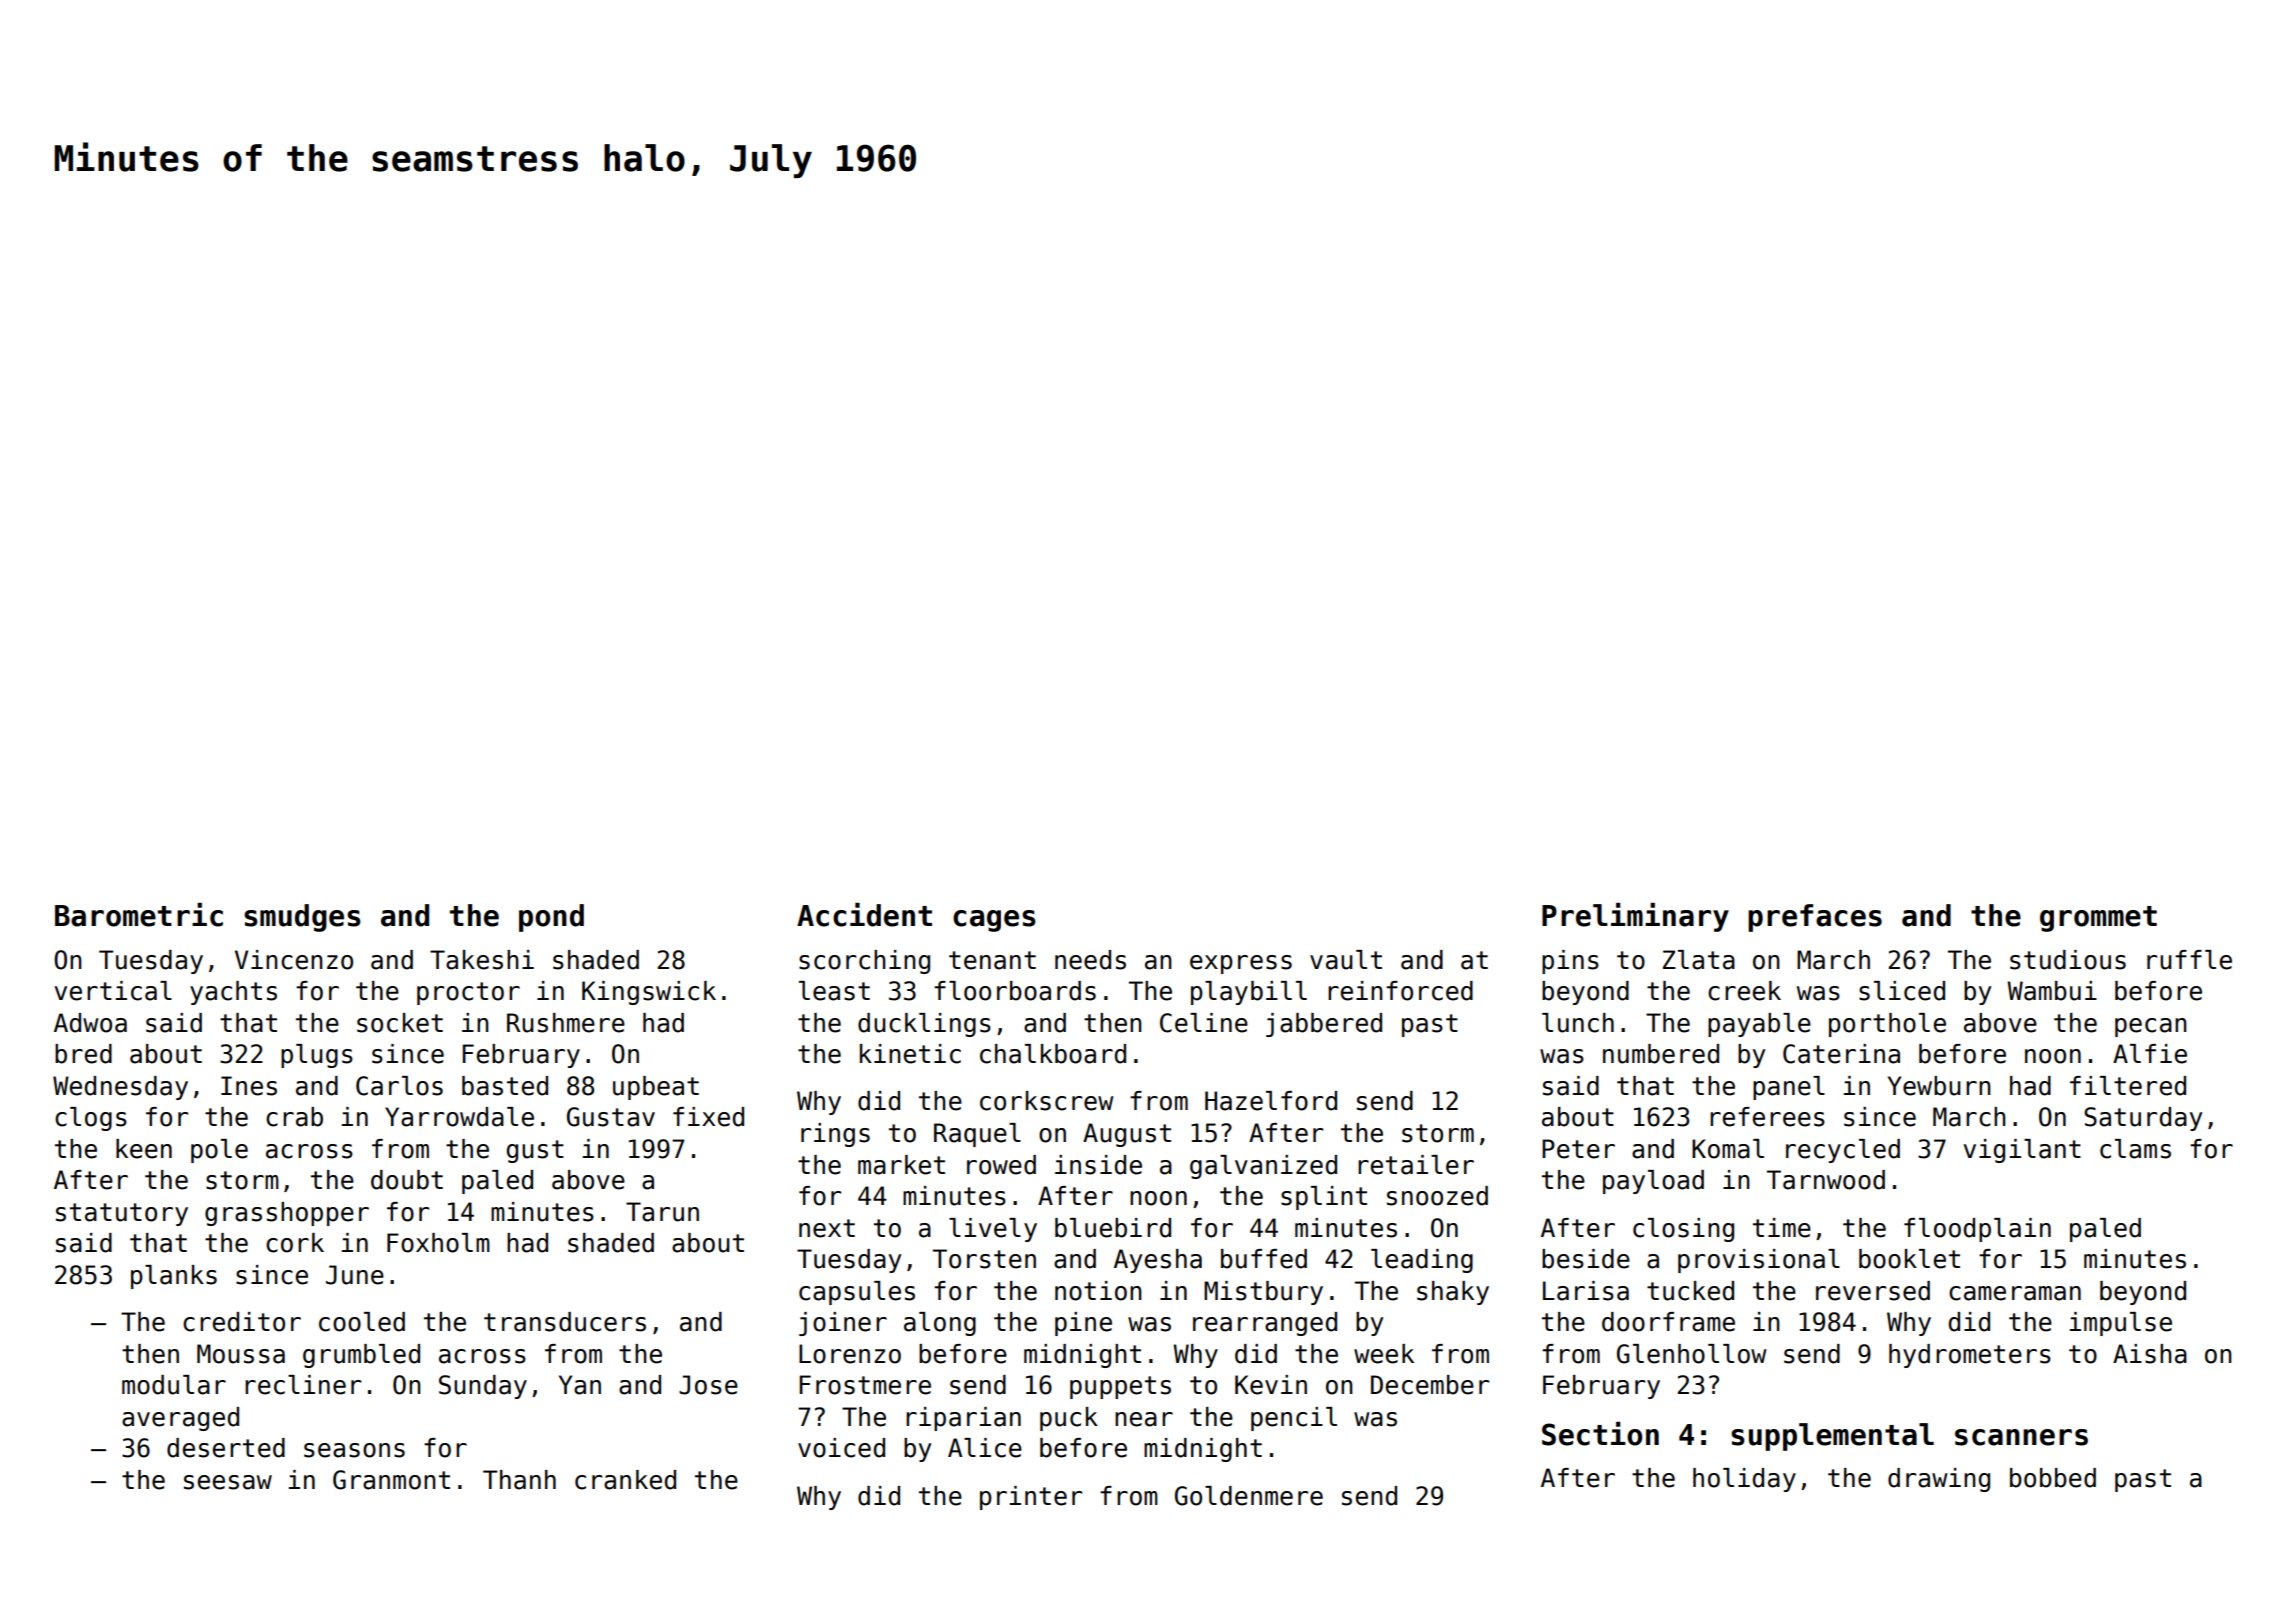 The width and height of the screenshot is (2292, 1621). Describe the element at coordinates (459, 1117) in the screenshot. I see `Yarrowdale` at that location.
